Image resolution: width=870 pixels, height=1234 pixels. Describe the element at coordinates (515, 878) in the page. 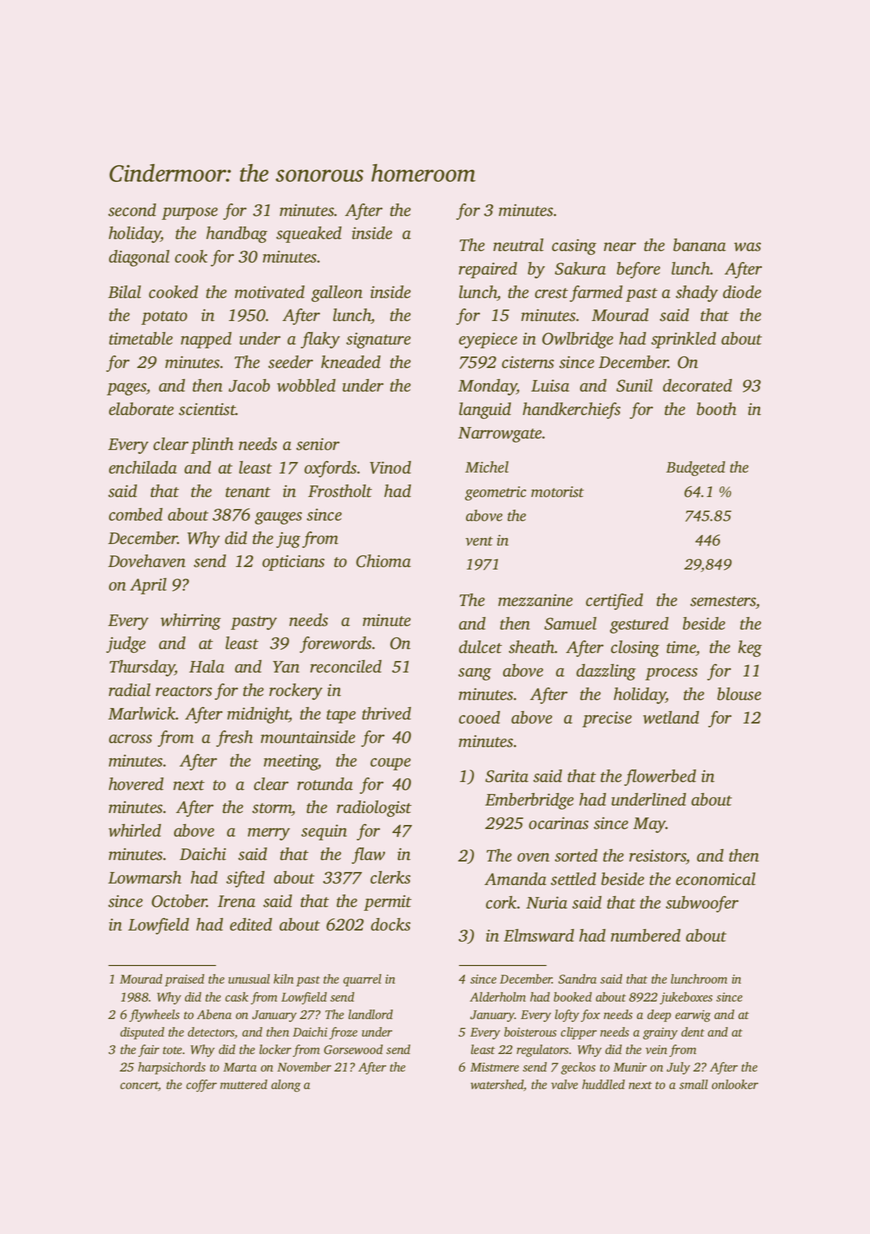

I see `Amanda` at that location.
